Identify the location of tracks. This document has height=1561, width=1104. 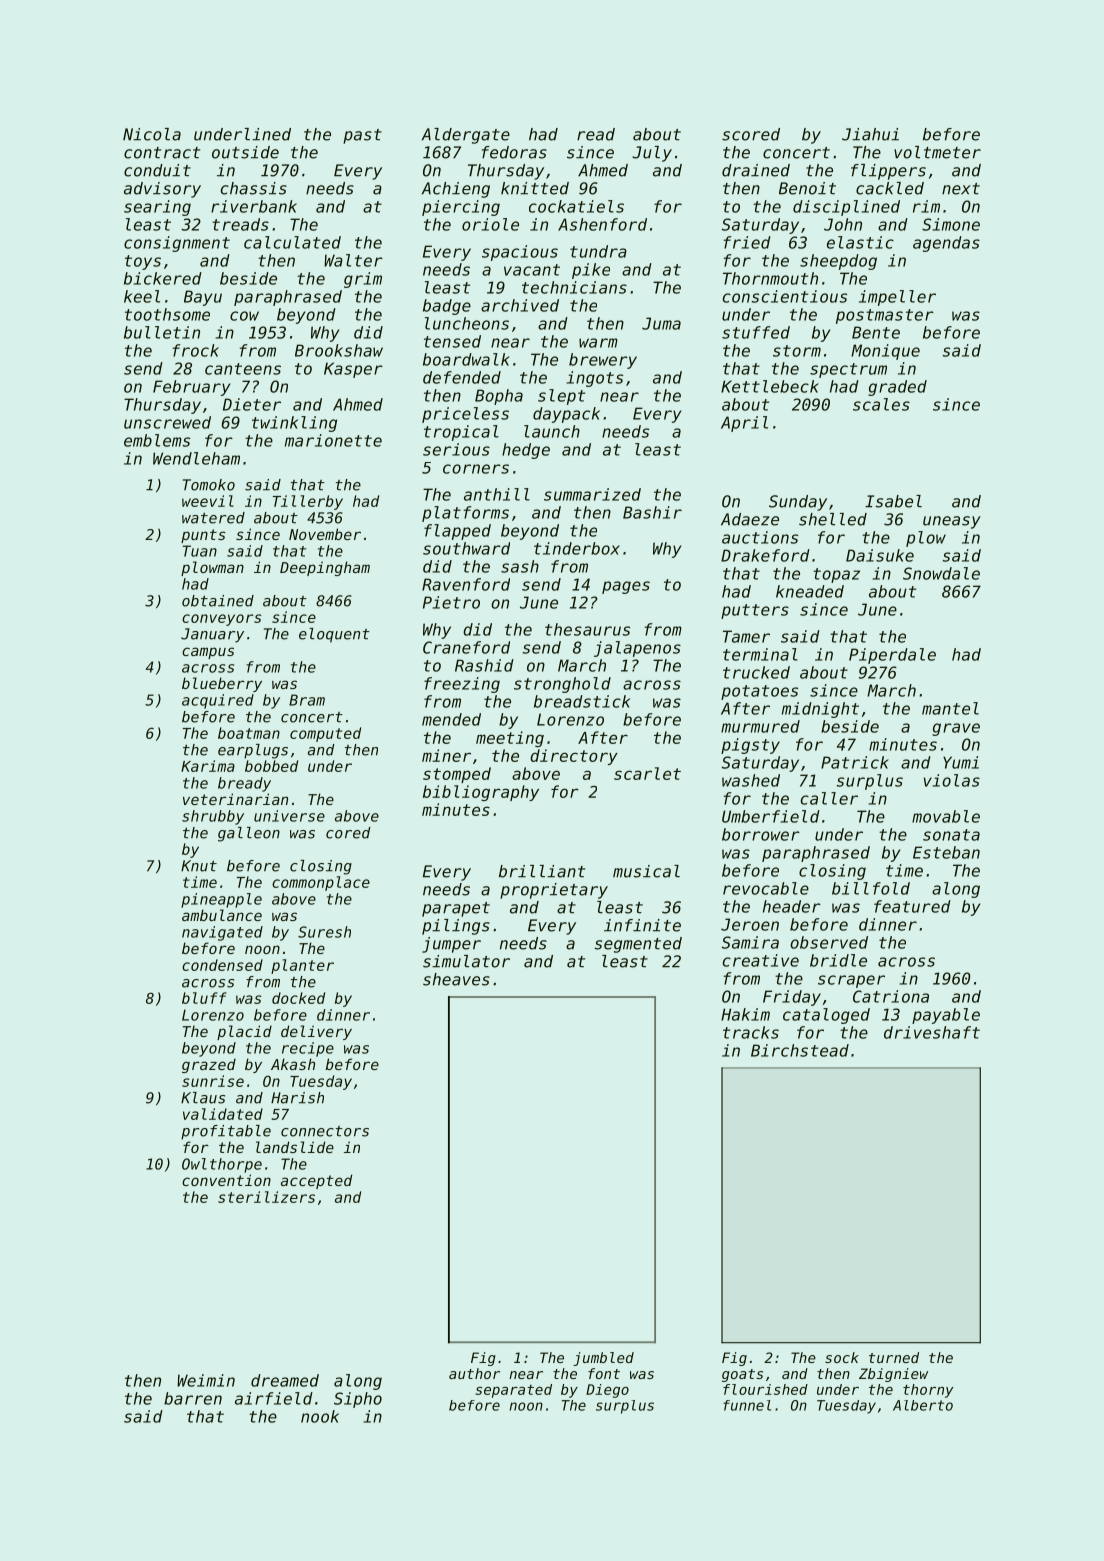
(751, 1032).
